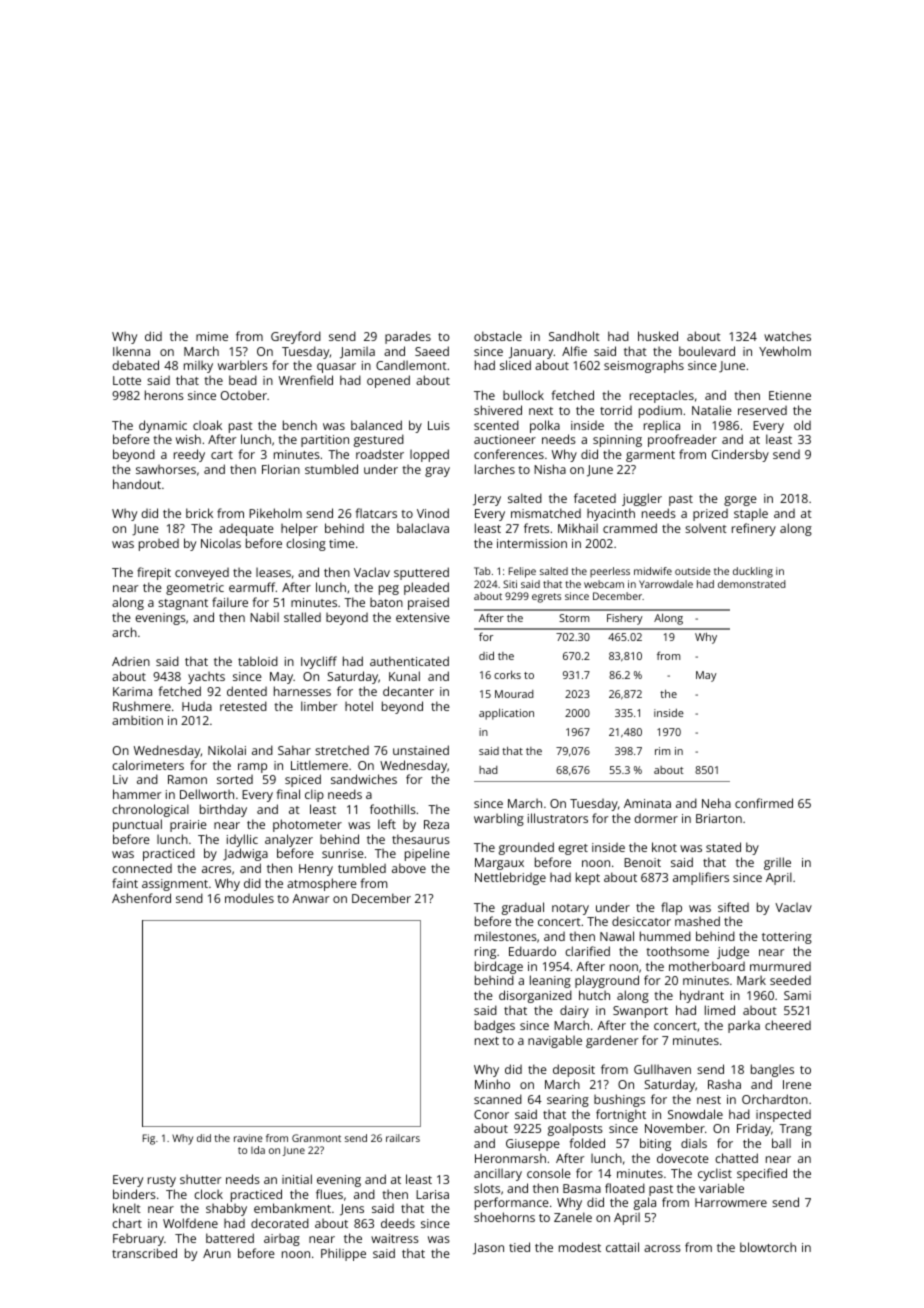 This screenshot has width=924, height=1308. I want to click on husked, so click(658, 336).
